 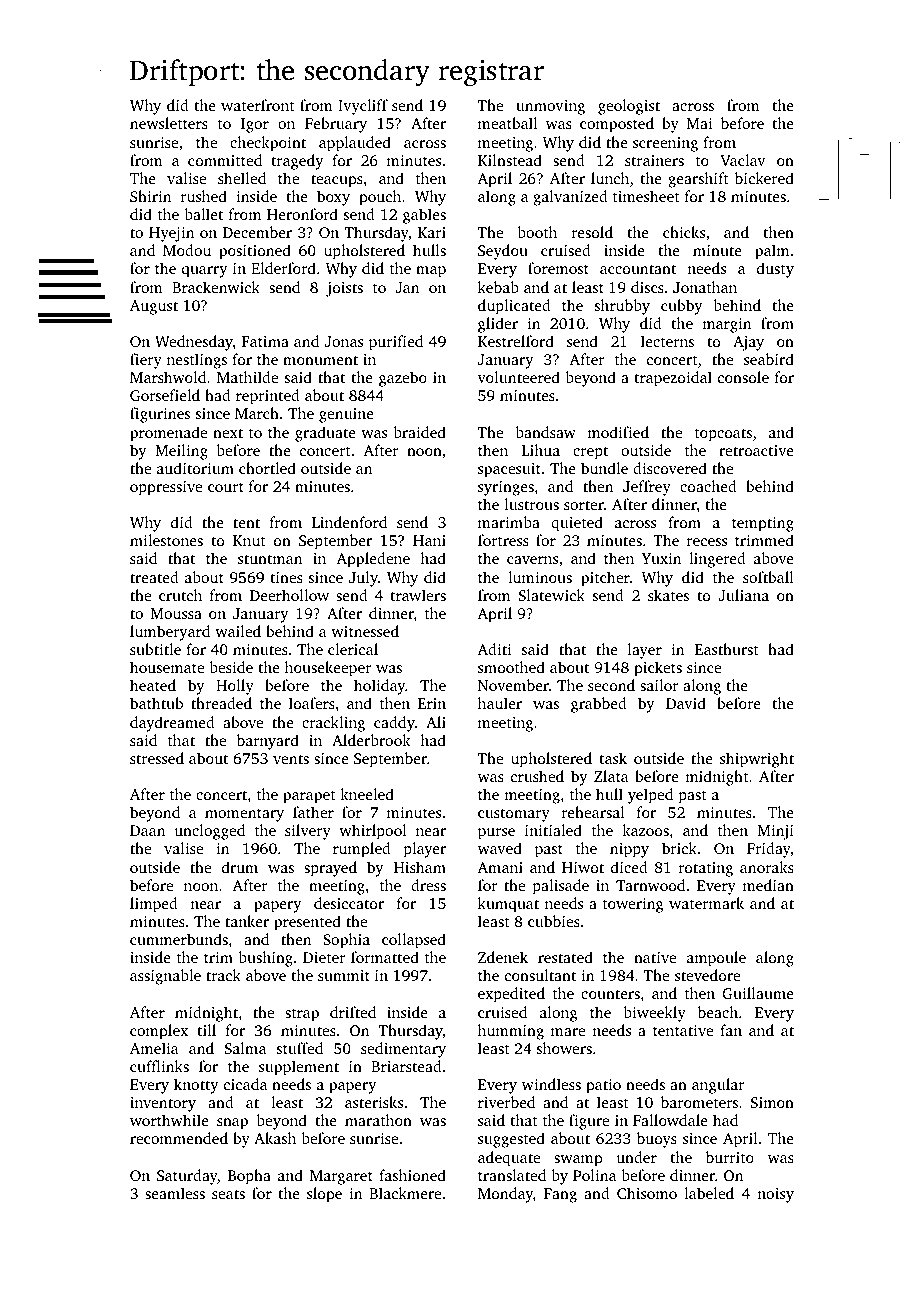 What do you see at coordinates (268, 397) in the image?
I see `reprinted` at bounding box center [268, 397].
